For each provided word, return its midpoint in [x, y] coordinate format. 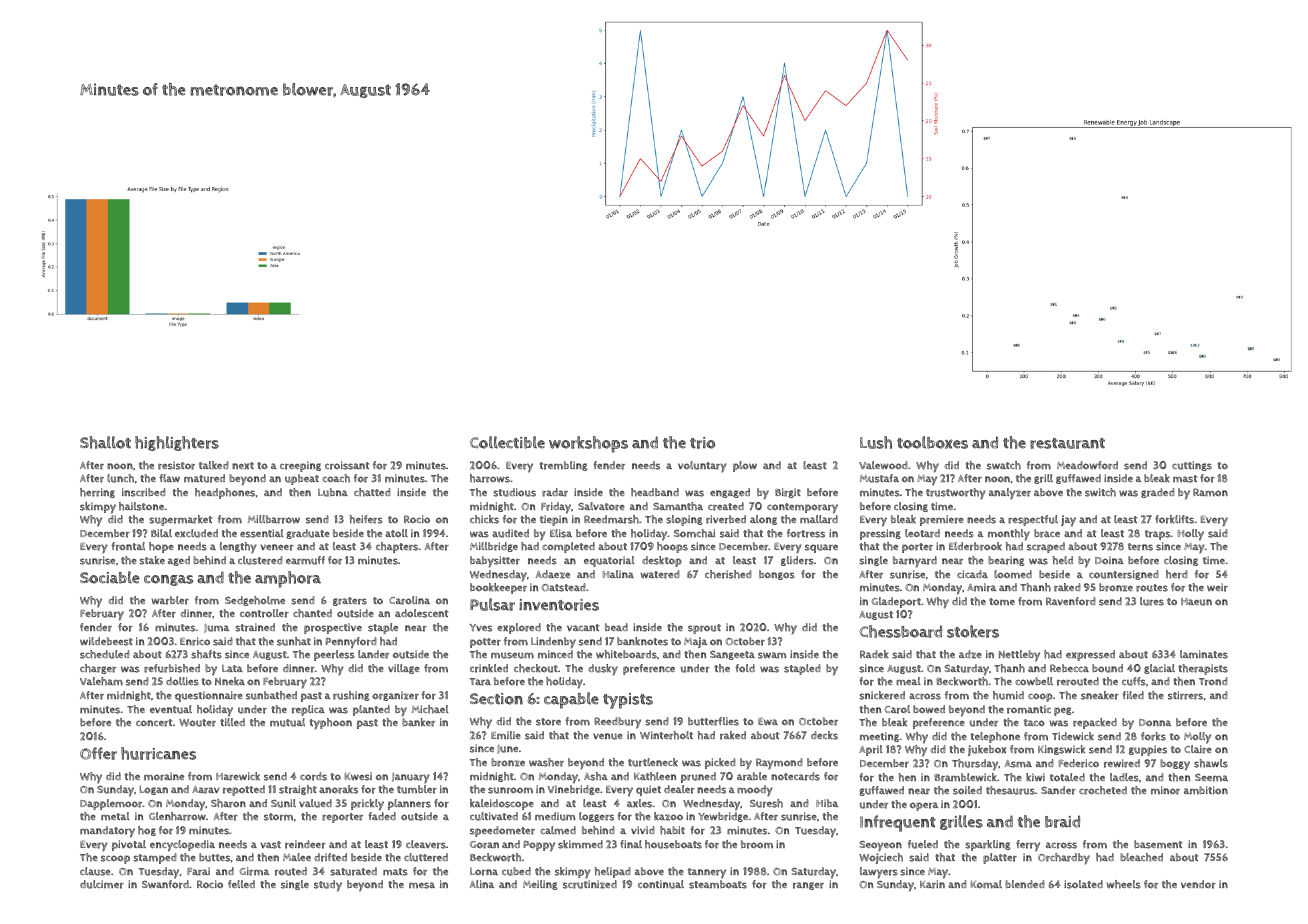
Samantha [678, 506]
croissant [347, 465]
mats [395, 872]
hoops [672, 547]
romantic [1029, 709]
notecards [795, 776]
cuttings [1192, 466]
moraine [164, 776]
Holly [1190, 535]
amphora [288, 579]
